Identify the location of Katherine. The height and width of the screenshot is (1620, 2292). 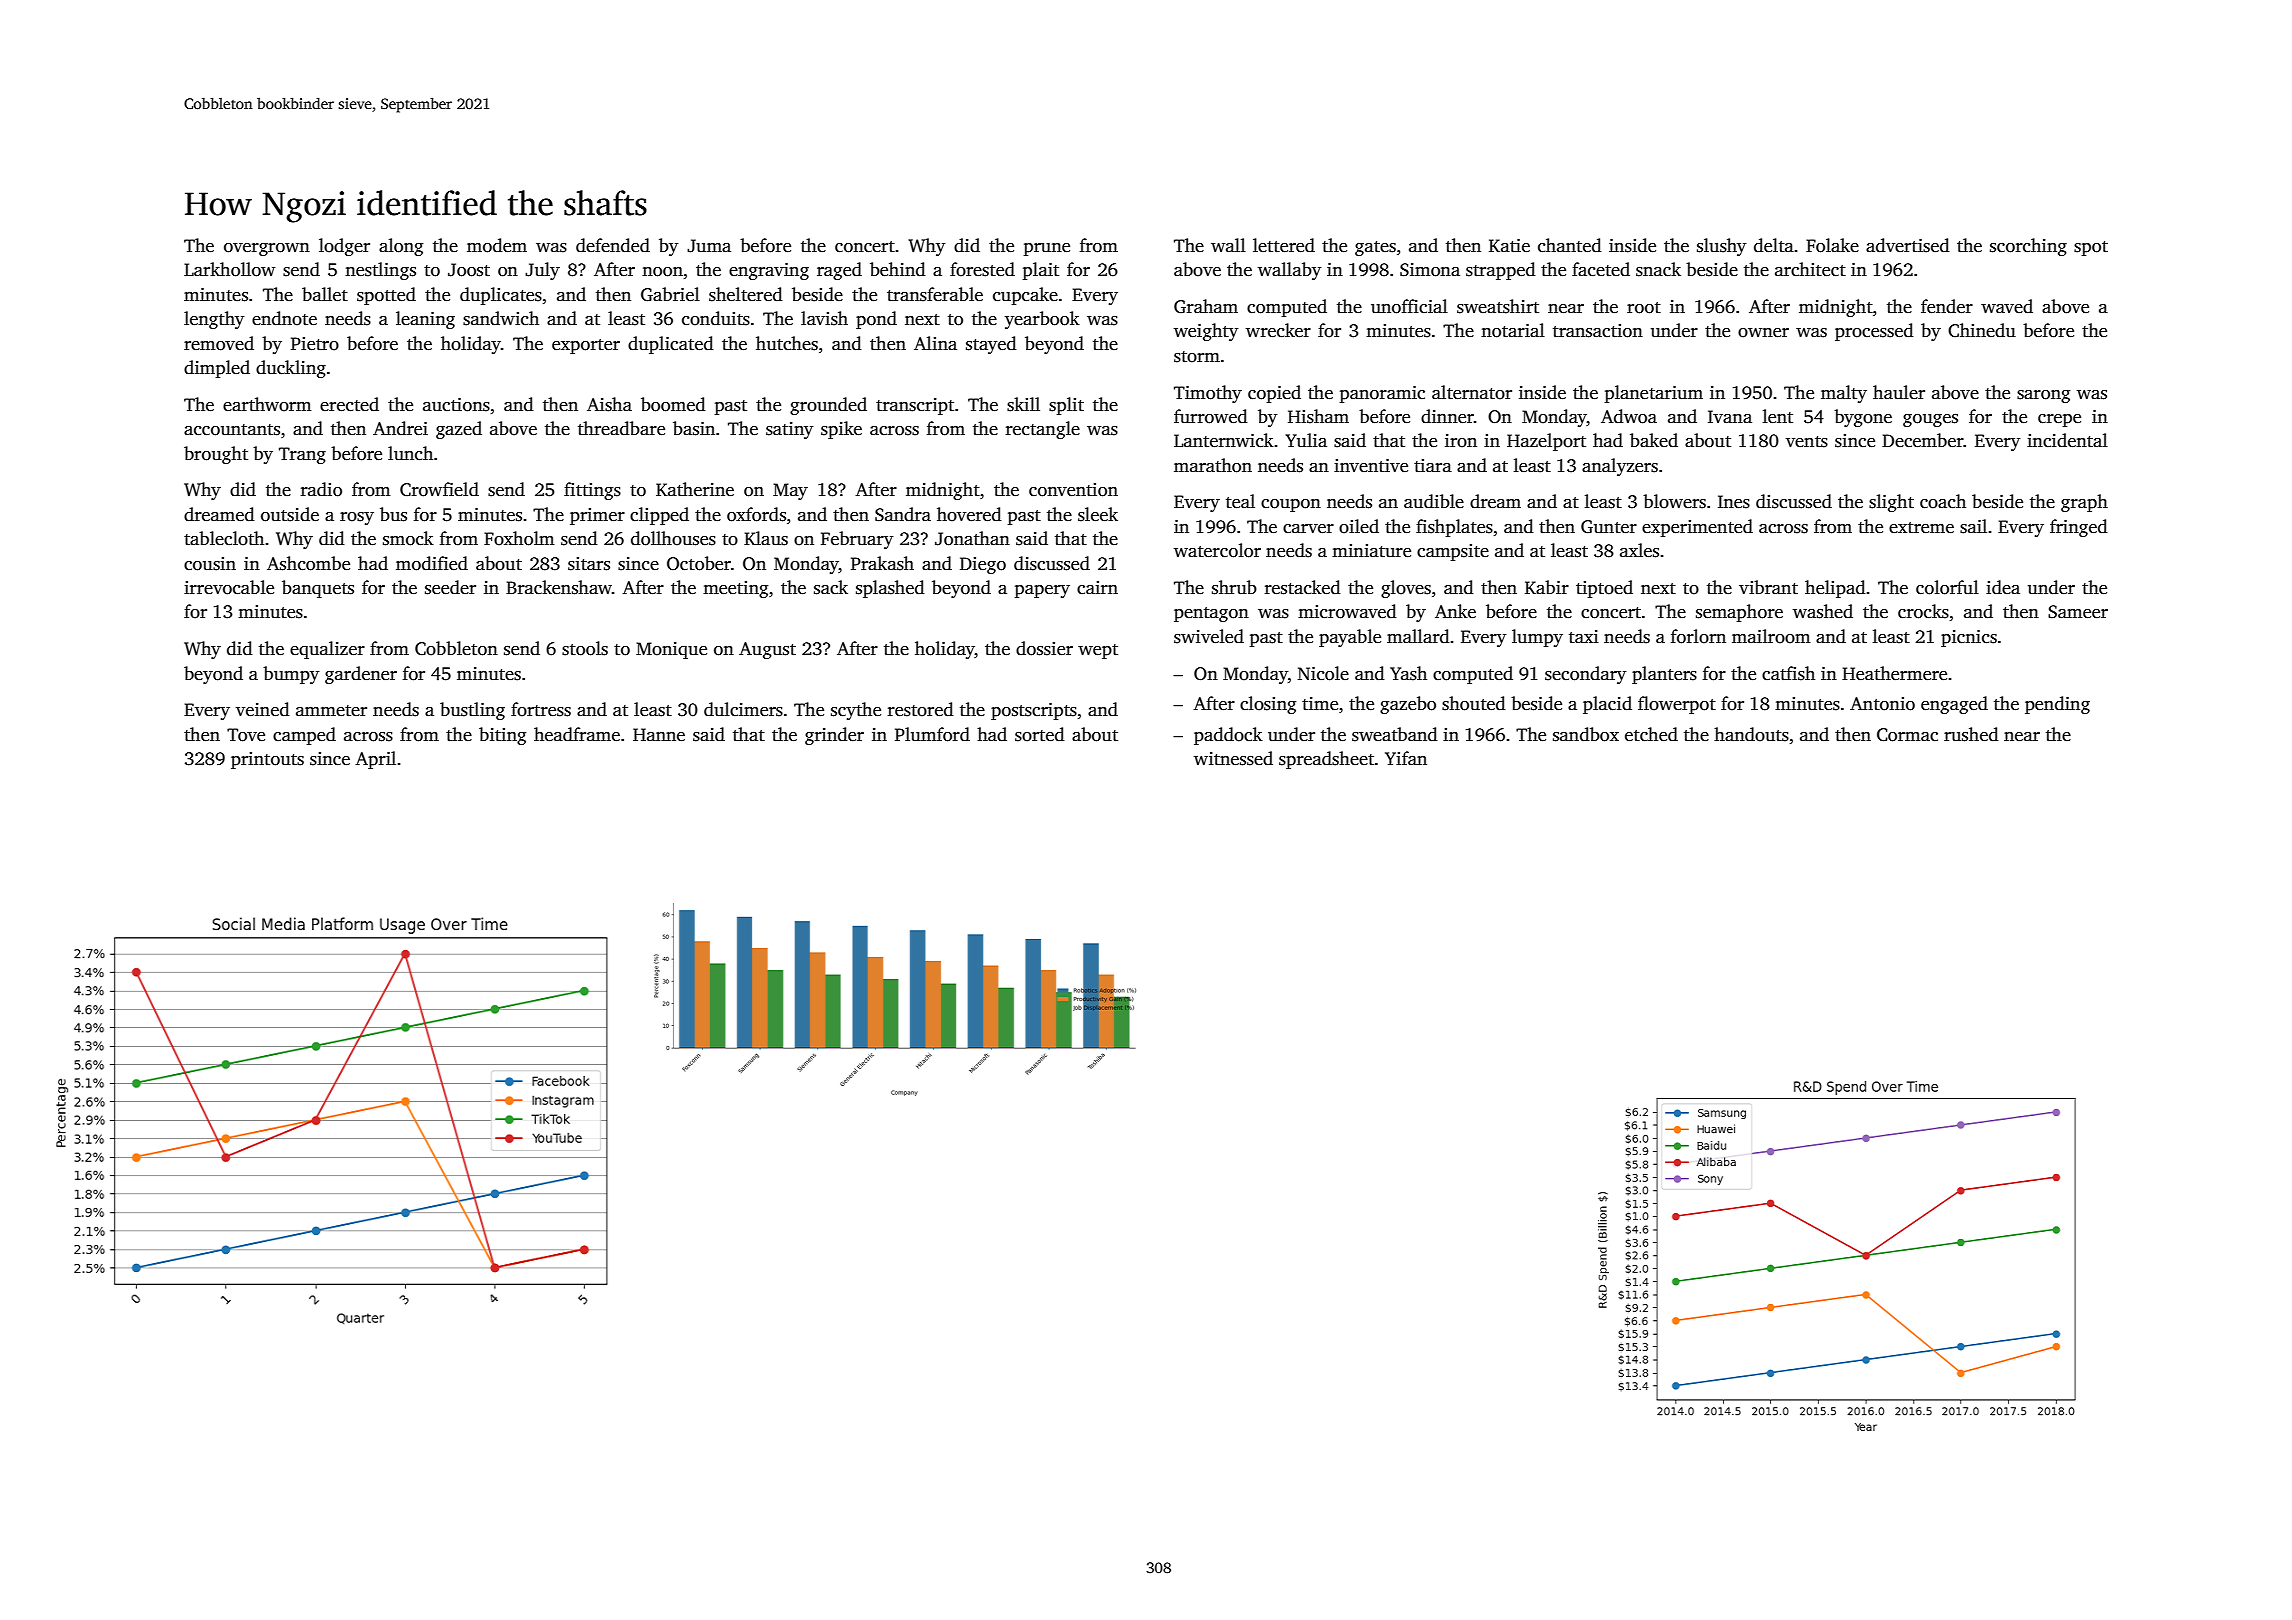
(695, 489).
